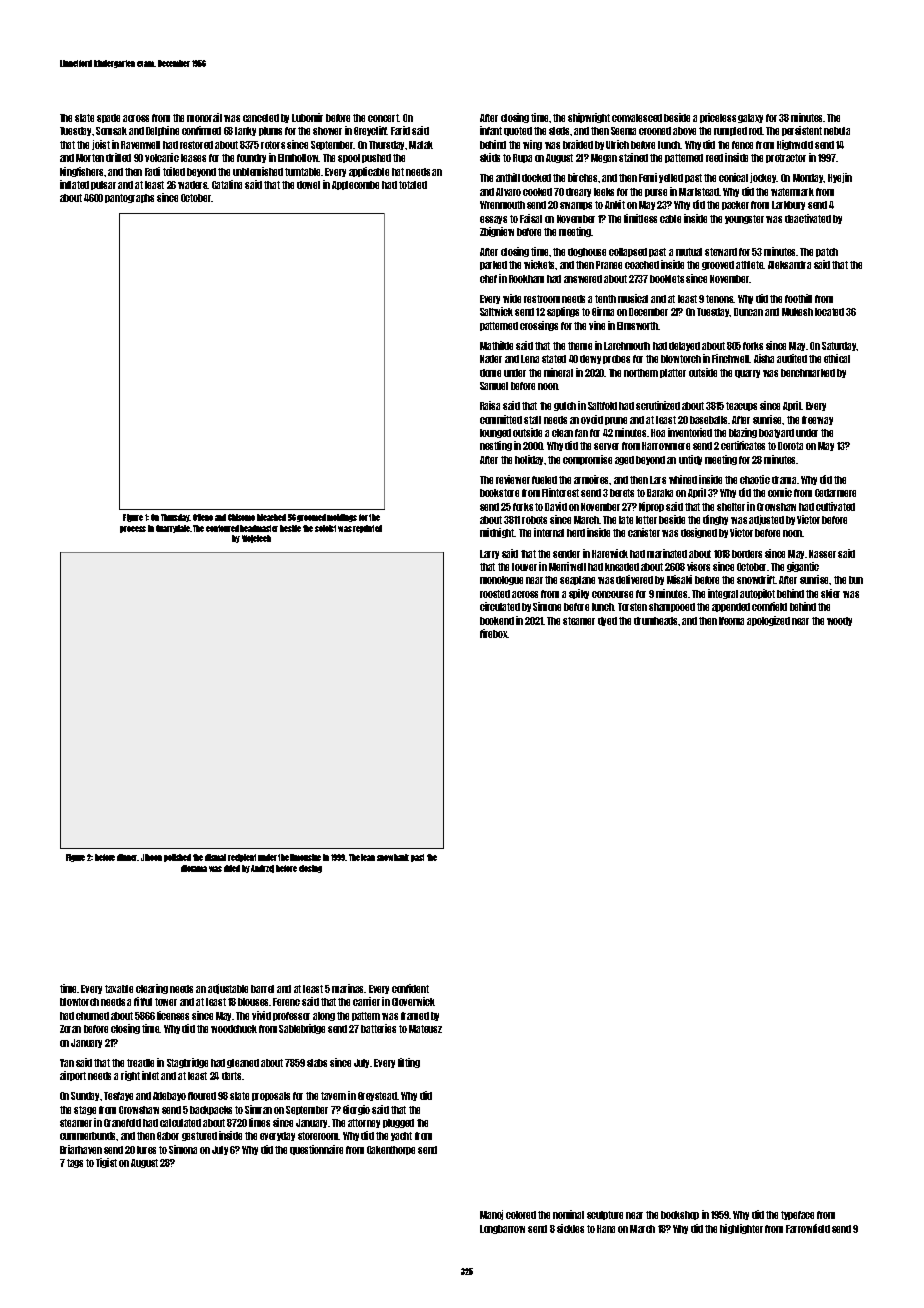 The image size is (924, 1308). I want to click on moldings, so click(342, 518).
